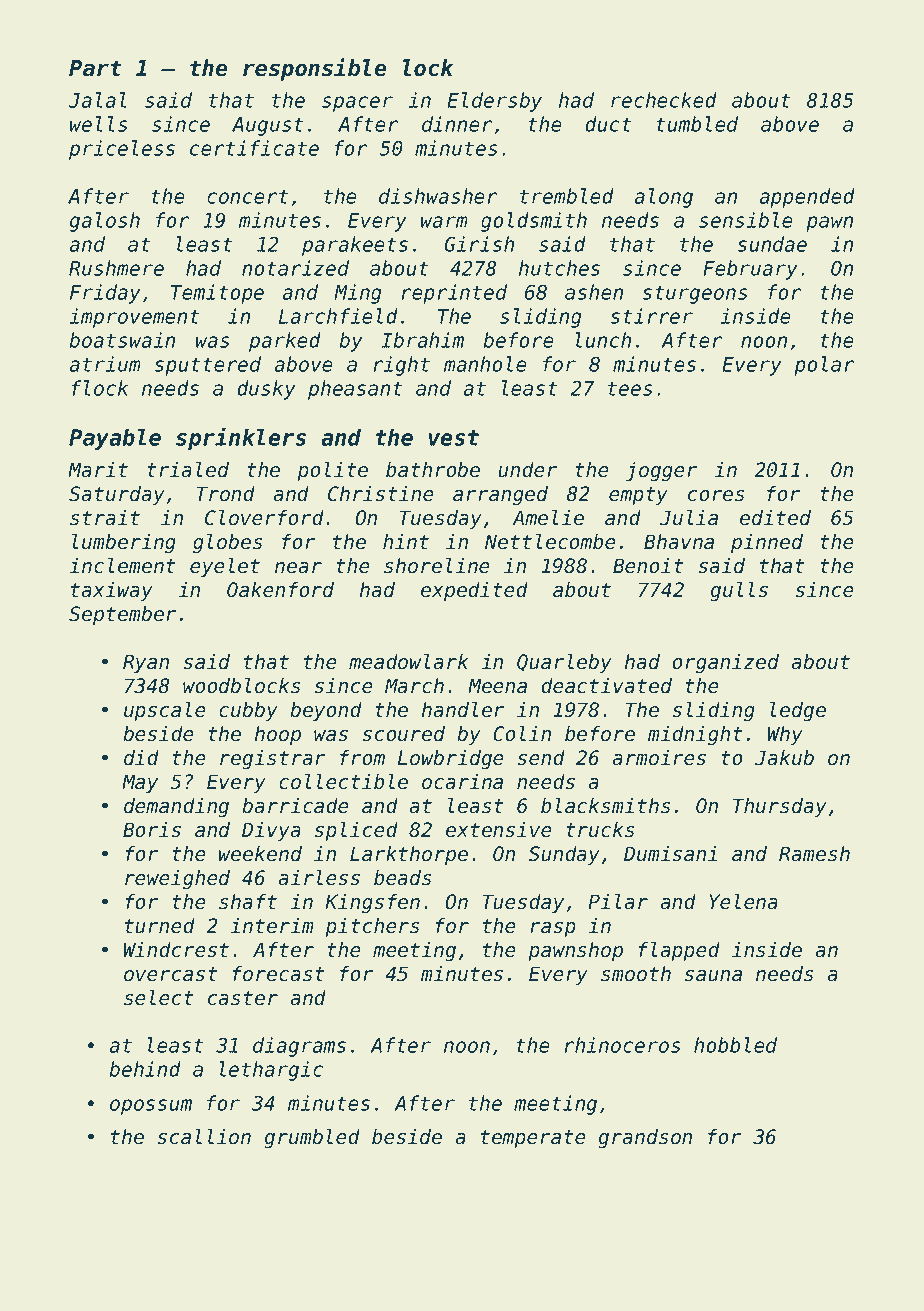 This screenshot has width=924, height=1311. I want to click on sauna, so click(713, 976).
